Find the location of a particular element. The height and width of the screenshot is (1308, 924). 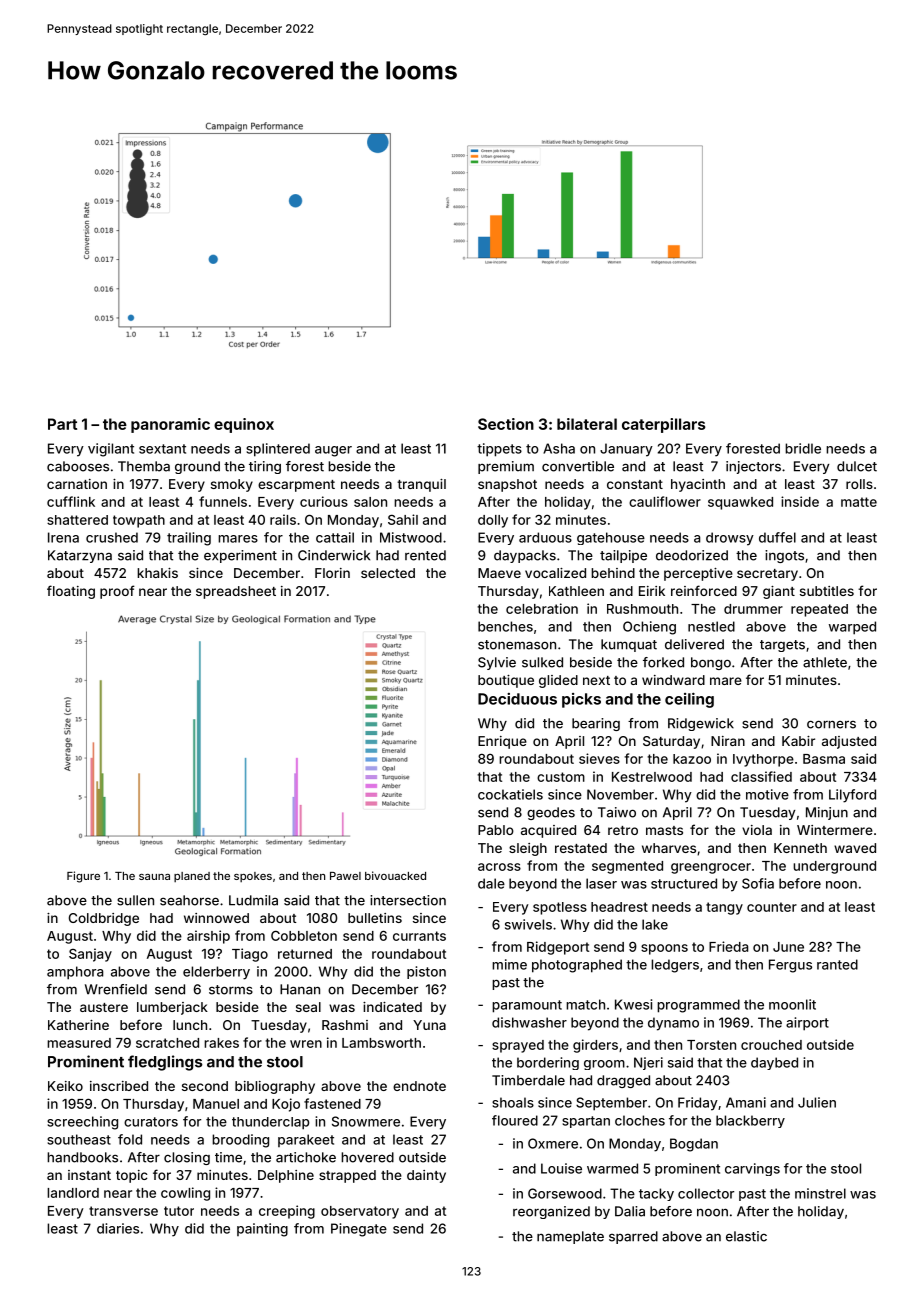

segmented is located at coordinates (627, 867).
